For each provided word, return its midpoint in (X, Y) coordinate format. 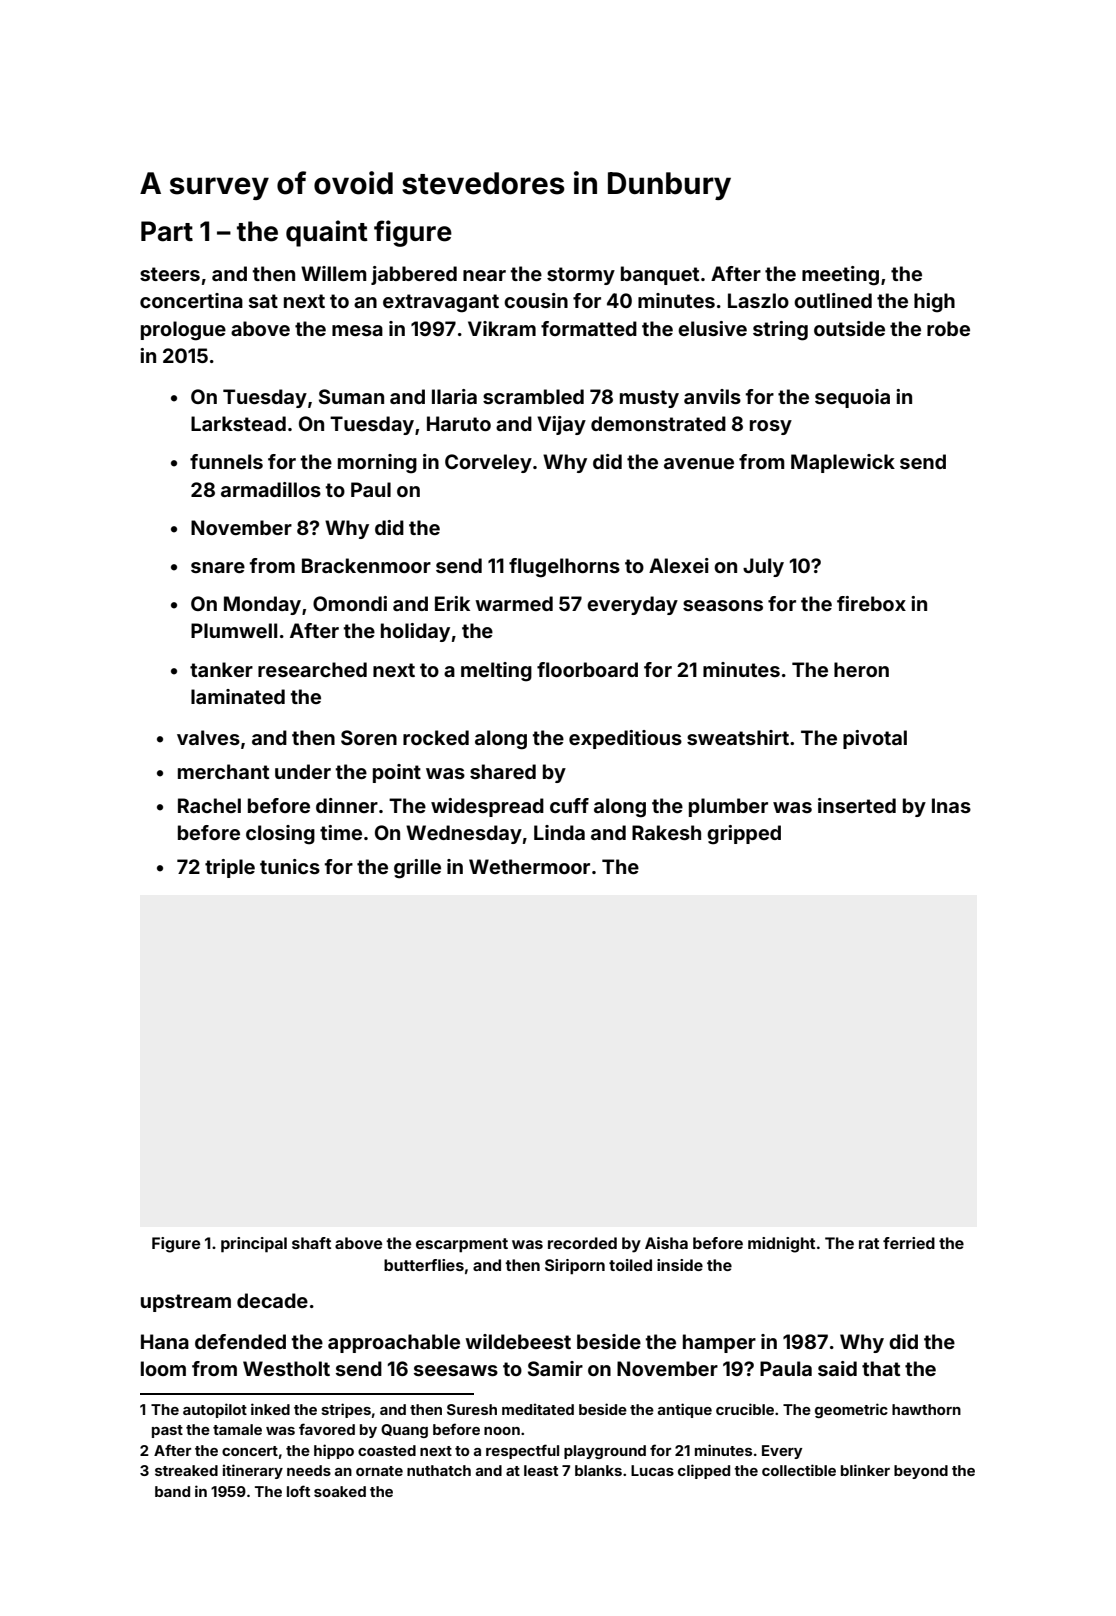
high (934, 303)
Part (167, 231)
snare (218, 567)
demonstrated (658, 423)
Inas (951, 805)
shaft (311, 1243)
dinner (347, 805)
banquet (660, 275)
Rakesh (666, 832)
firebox (871, 603)
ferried (909, 1243)
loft (298, 1491)
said (837, 1368)
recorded (582, 1243)
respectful (522, 1451)
